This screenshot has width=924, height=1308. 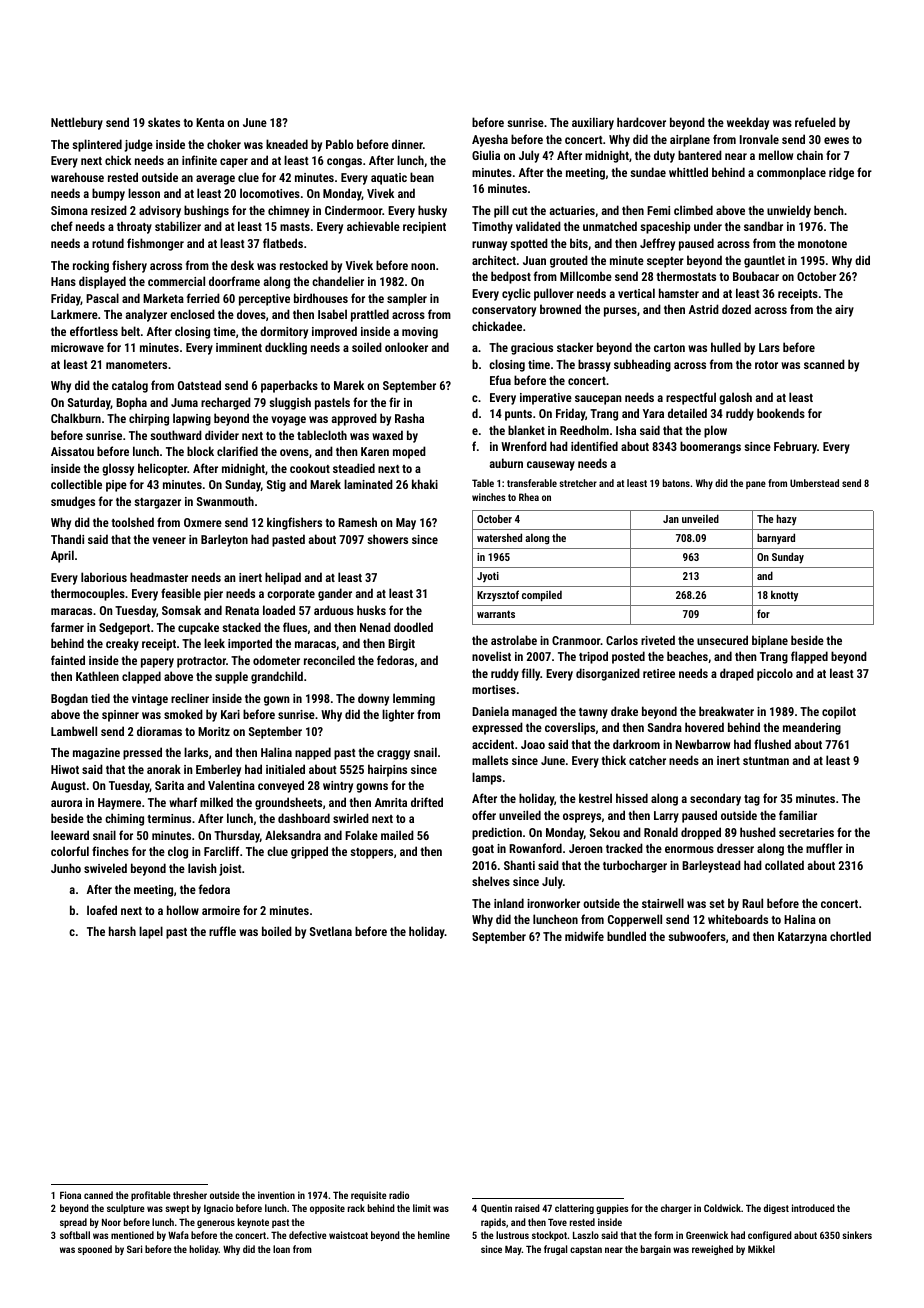 What do you see at coordinates (553, 903) in the screenshot?
I see `ironworker` at bounding box center [553, 903].
